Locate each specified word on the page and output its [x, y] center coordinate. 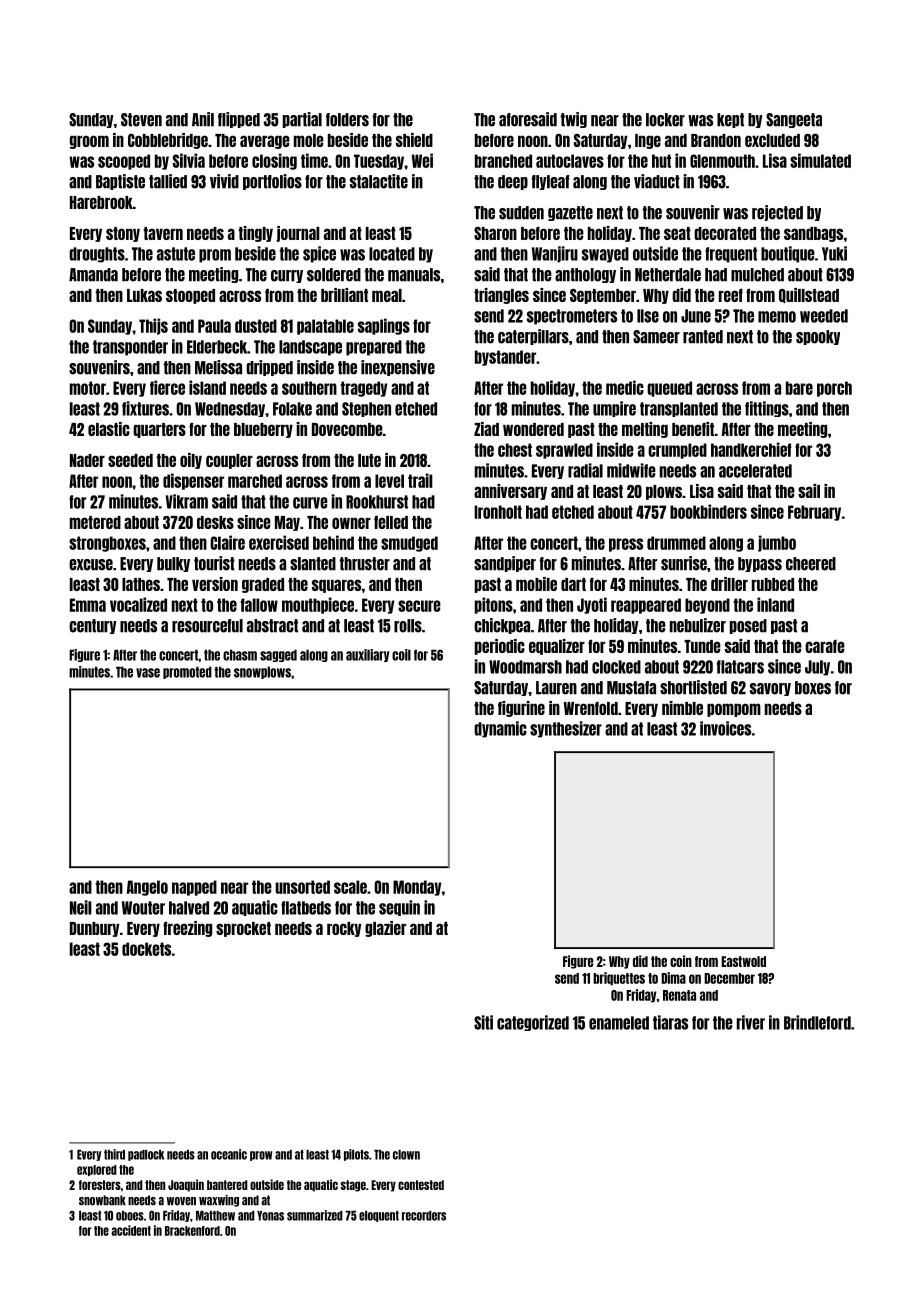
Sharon [495, 233]
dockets [146, 949]
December [729, 978]
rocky [344, 929]
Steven [141, 120]
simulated [820, 160]
